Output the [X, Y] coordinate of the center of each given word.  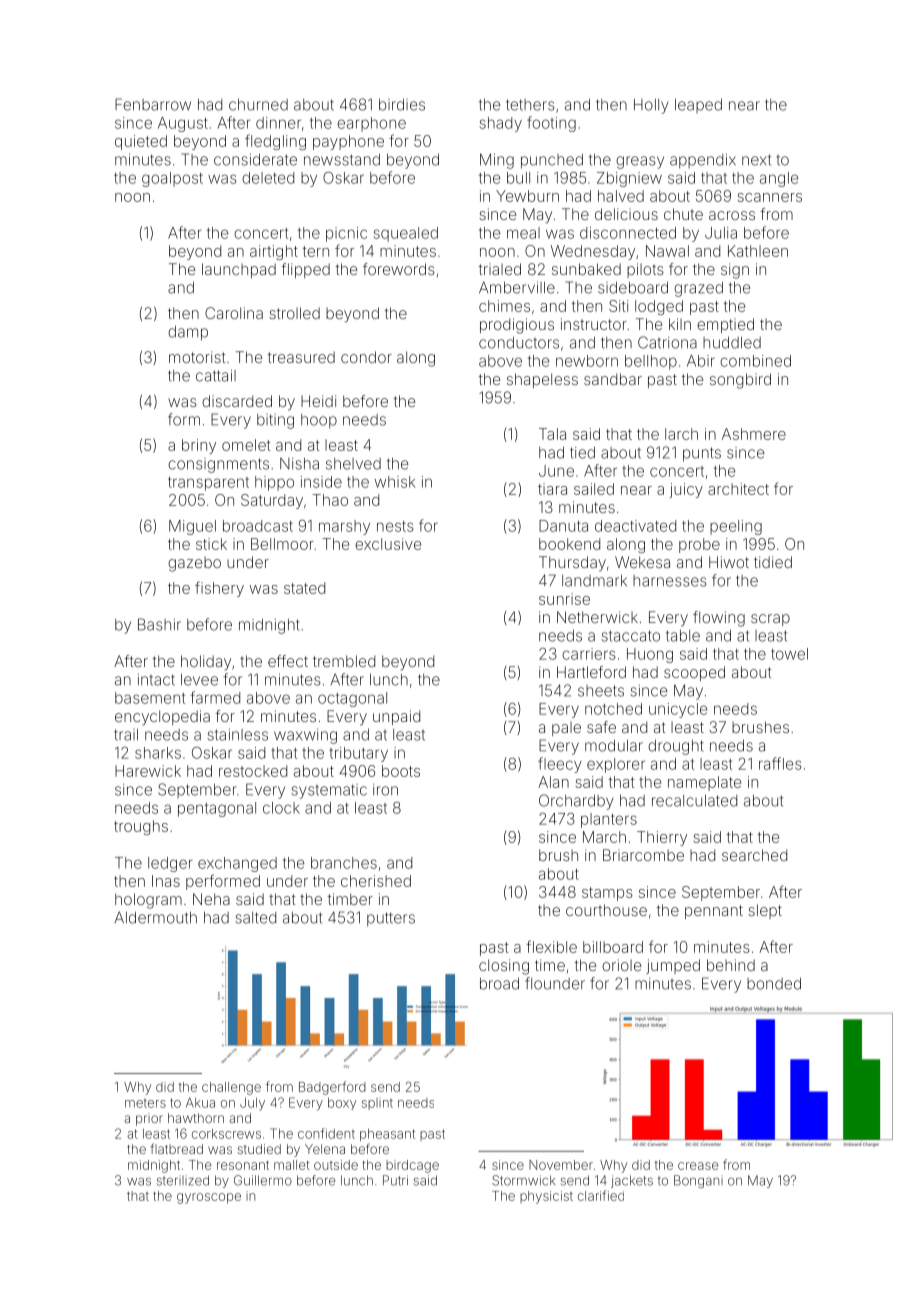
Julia [721, 233]
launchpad [239, 270]
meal [523, 233]
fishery [219, 589]
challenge [231, 1088]
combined [755, 361]
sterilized [183, 1180]
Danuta [563, 526]
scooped [694, 673]
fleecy [560, 765]
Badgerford [332, 1088]
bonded [774, 984]
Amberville [517, 287]
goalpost [172, 179]
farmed [215, 697]
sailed [594, 489]
